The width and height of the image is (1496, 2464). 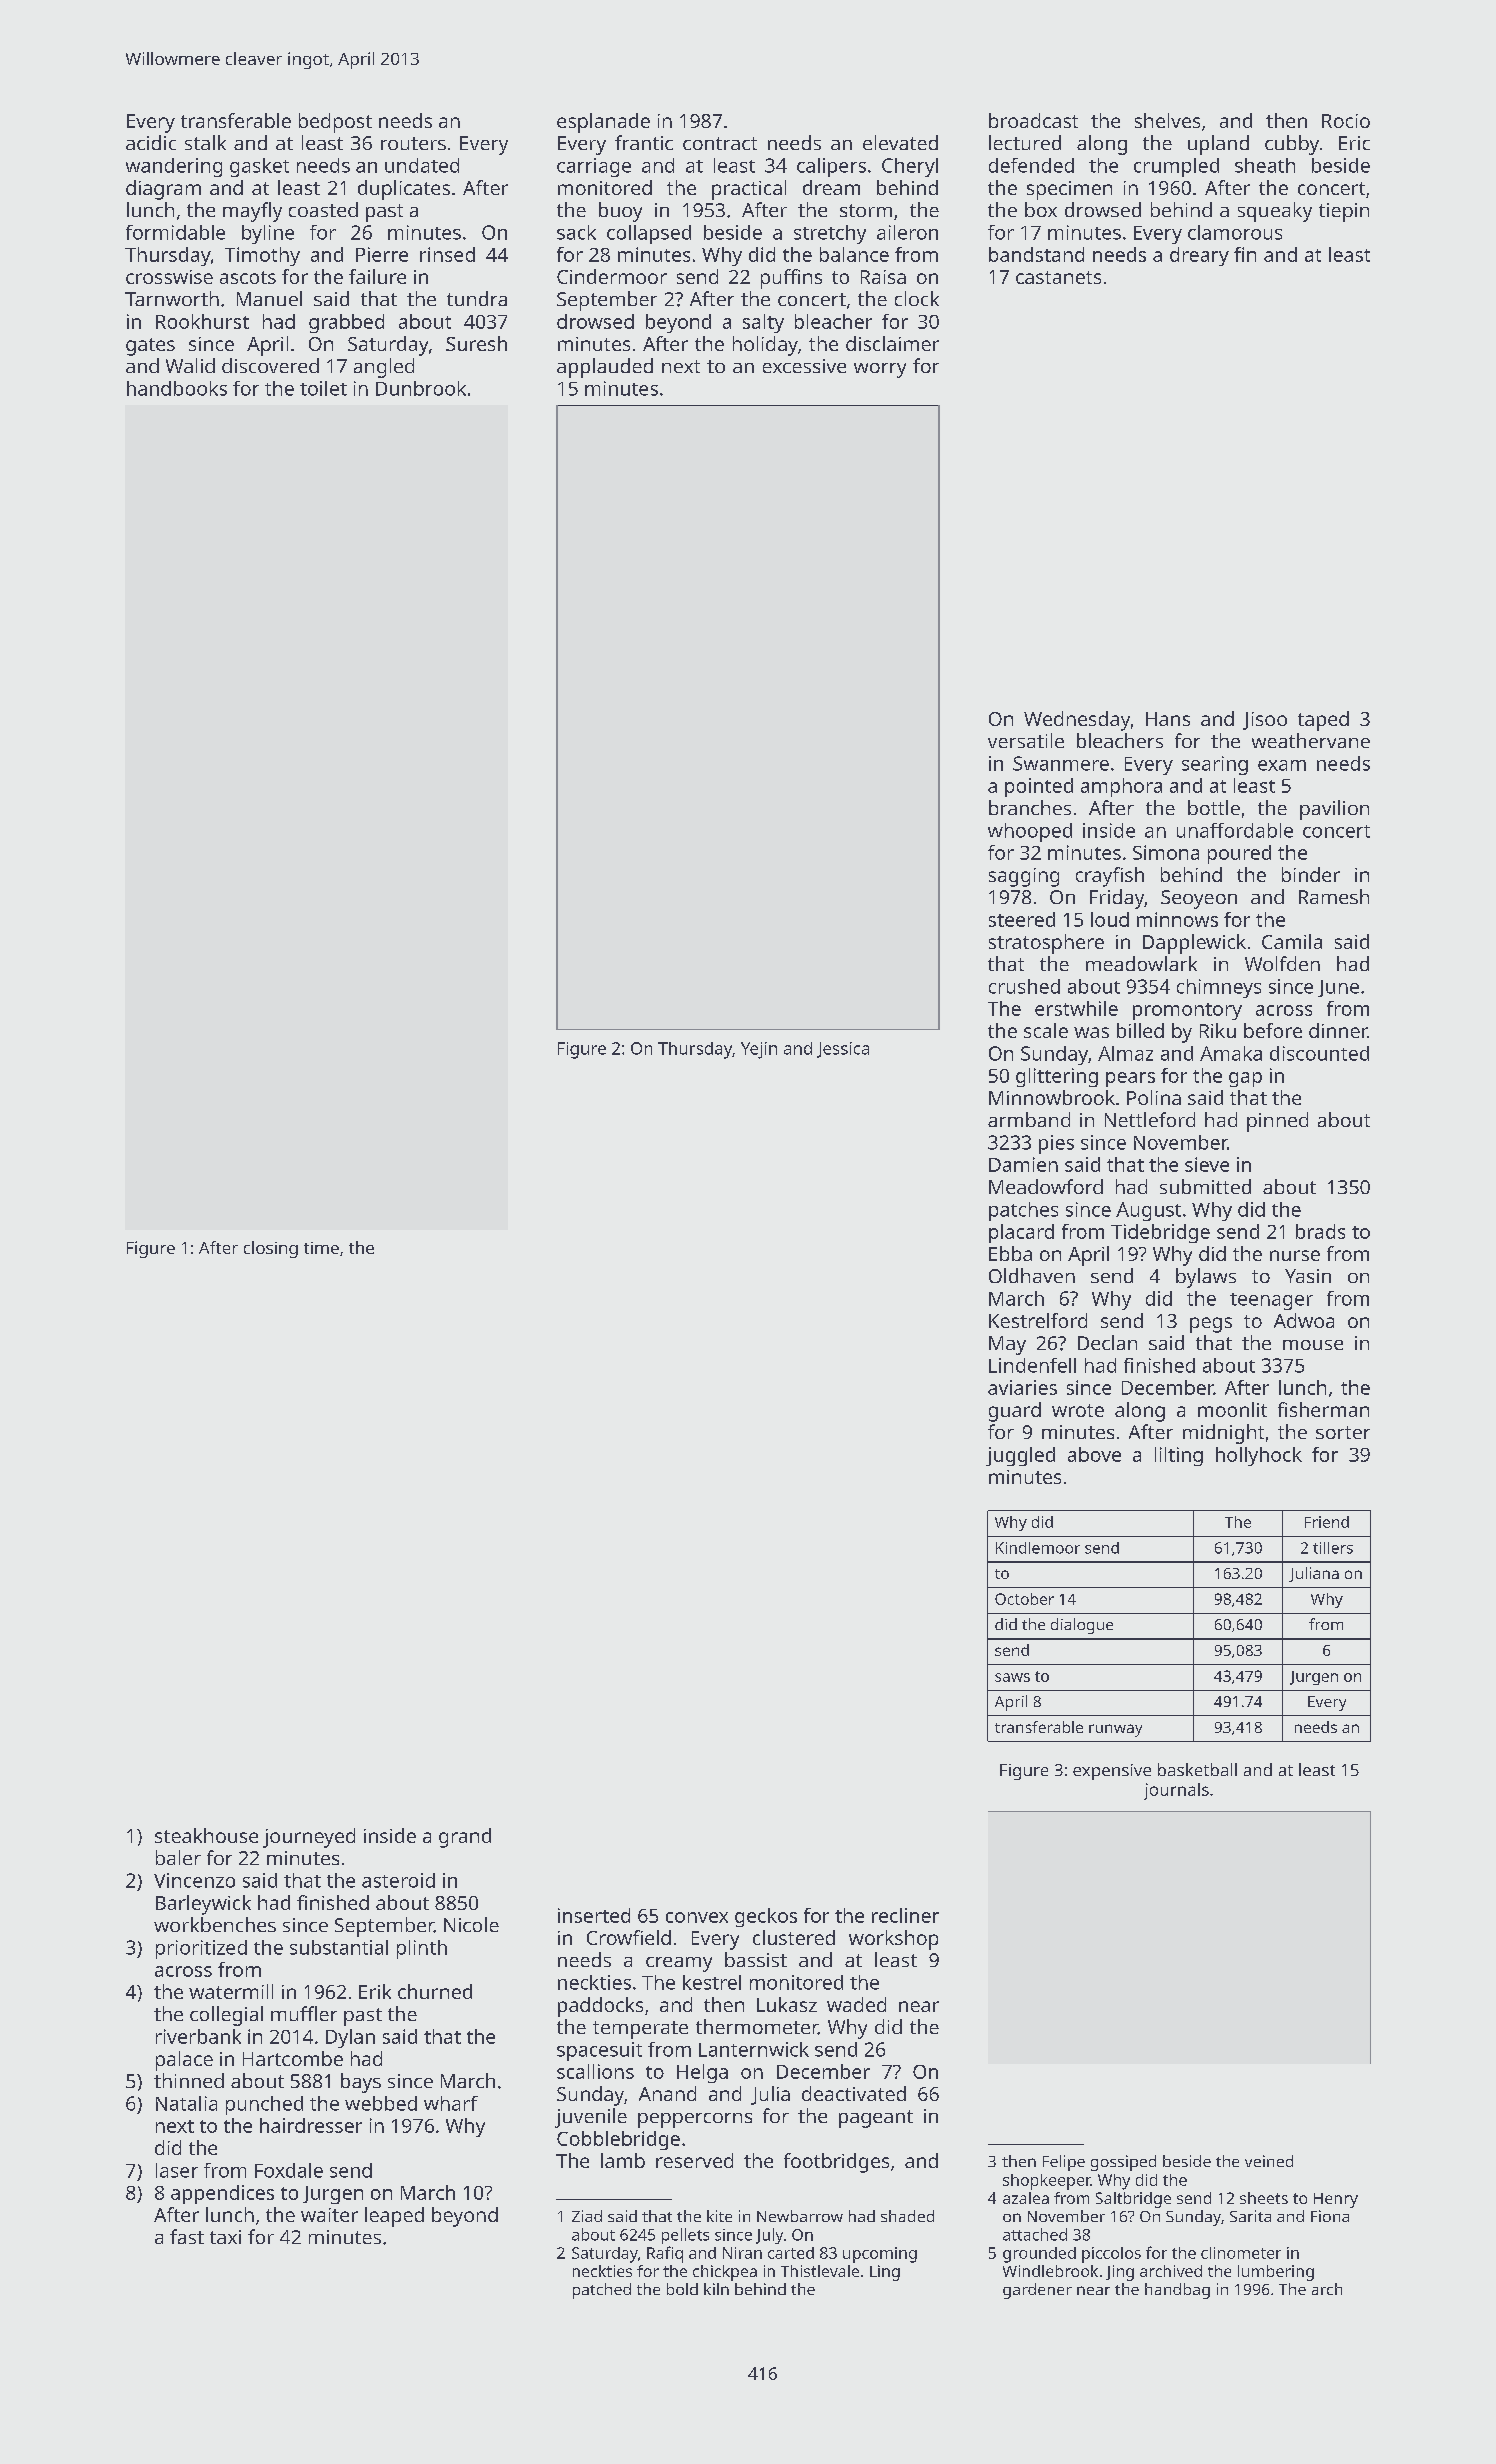 I want to click on esplanade, so click(x=603, y=123).
